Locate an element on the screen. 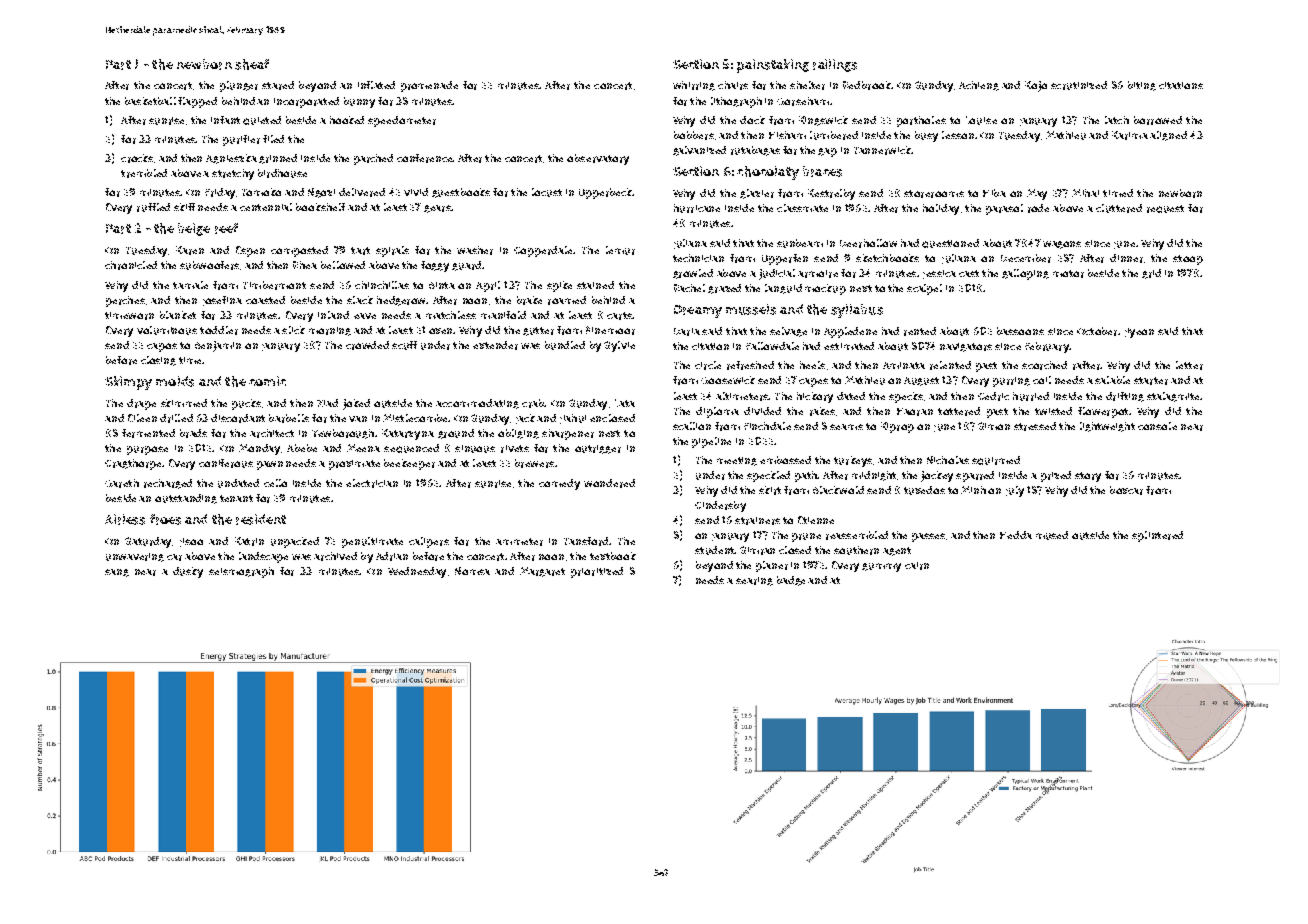 The width and height of the screenshot is (1308, 924). perches is located at coordinates (125, 301).
